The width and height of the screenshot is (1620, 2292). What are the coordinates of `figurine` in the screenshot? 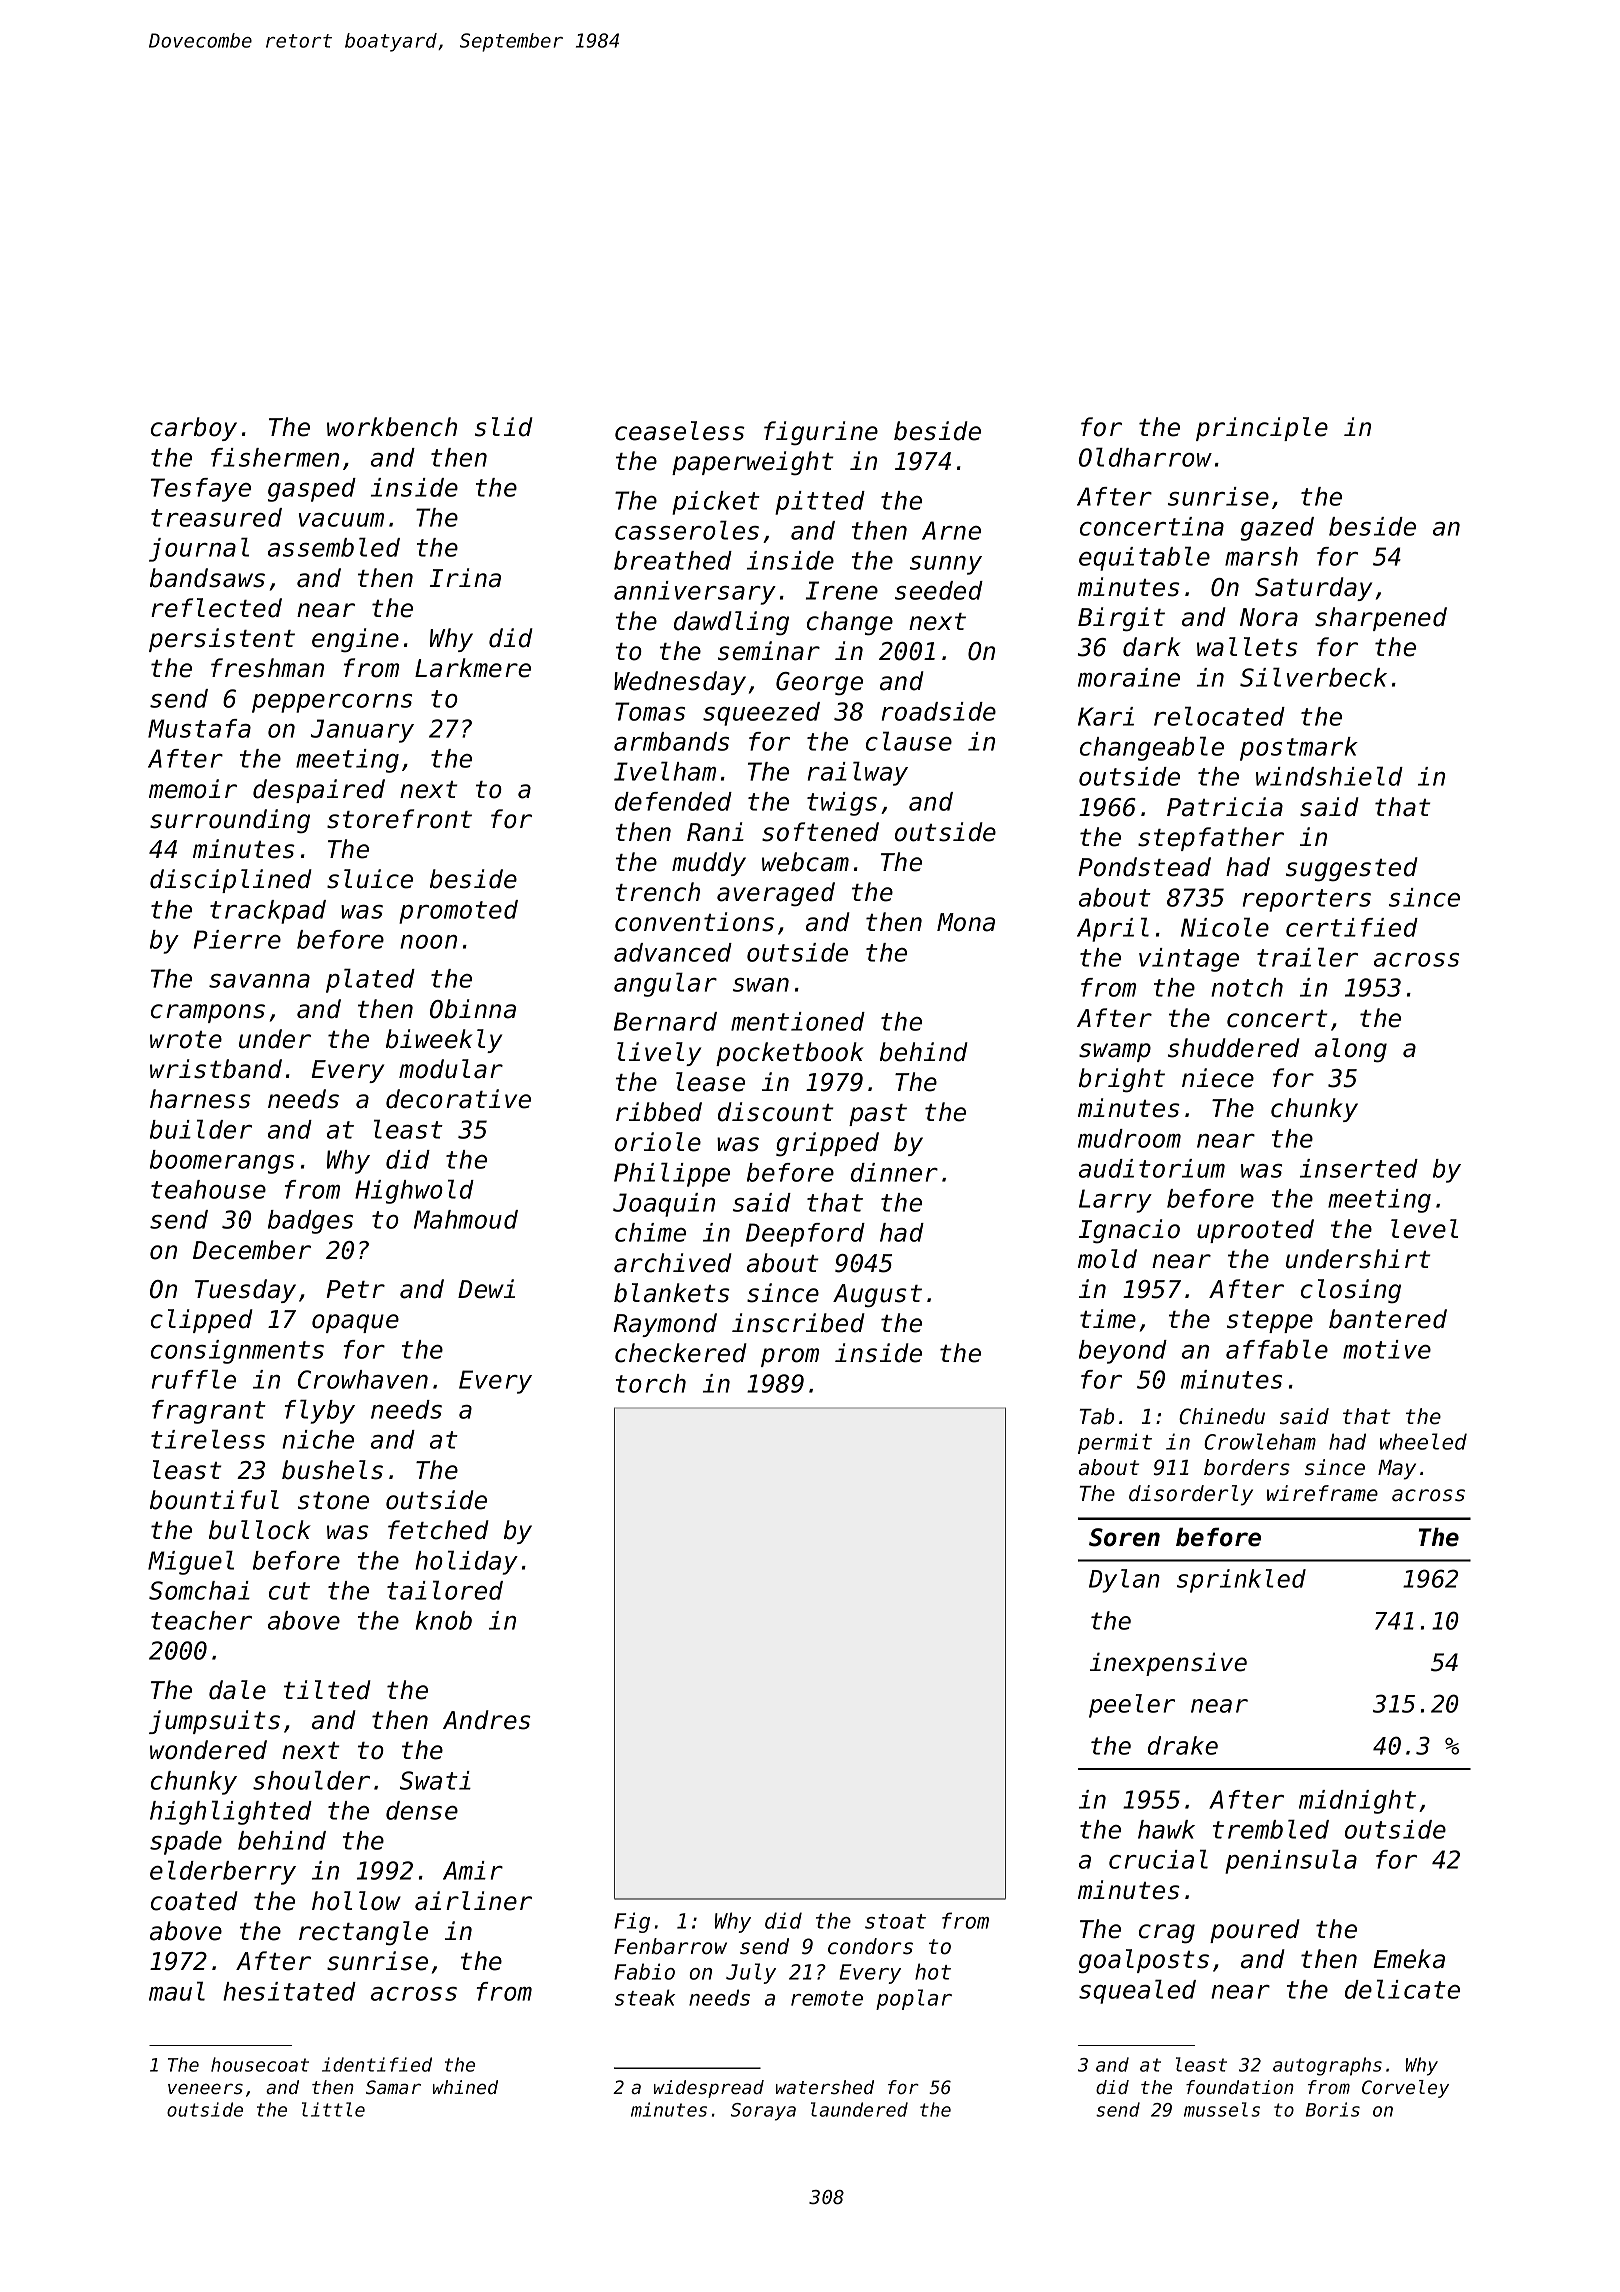 It's located at (821, 433).
